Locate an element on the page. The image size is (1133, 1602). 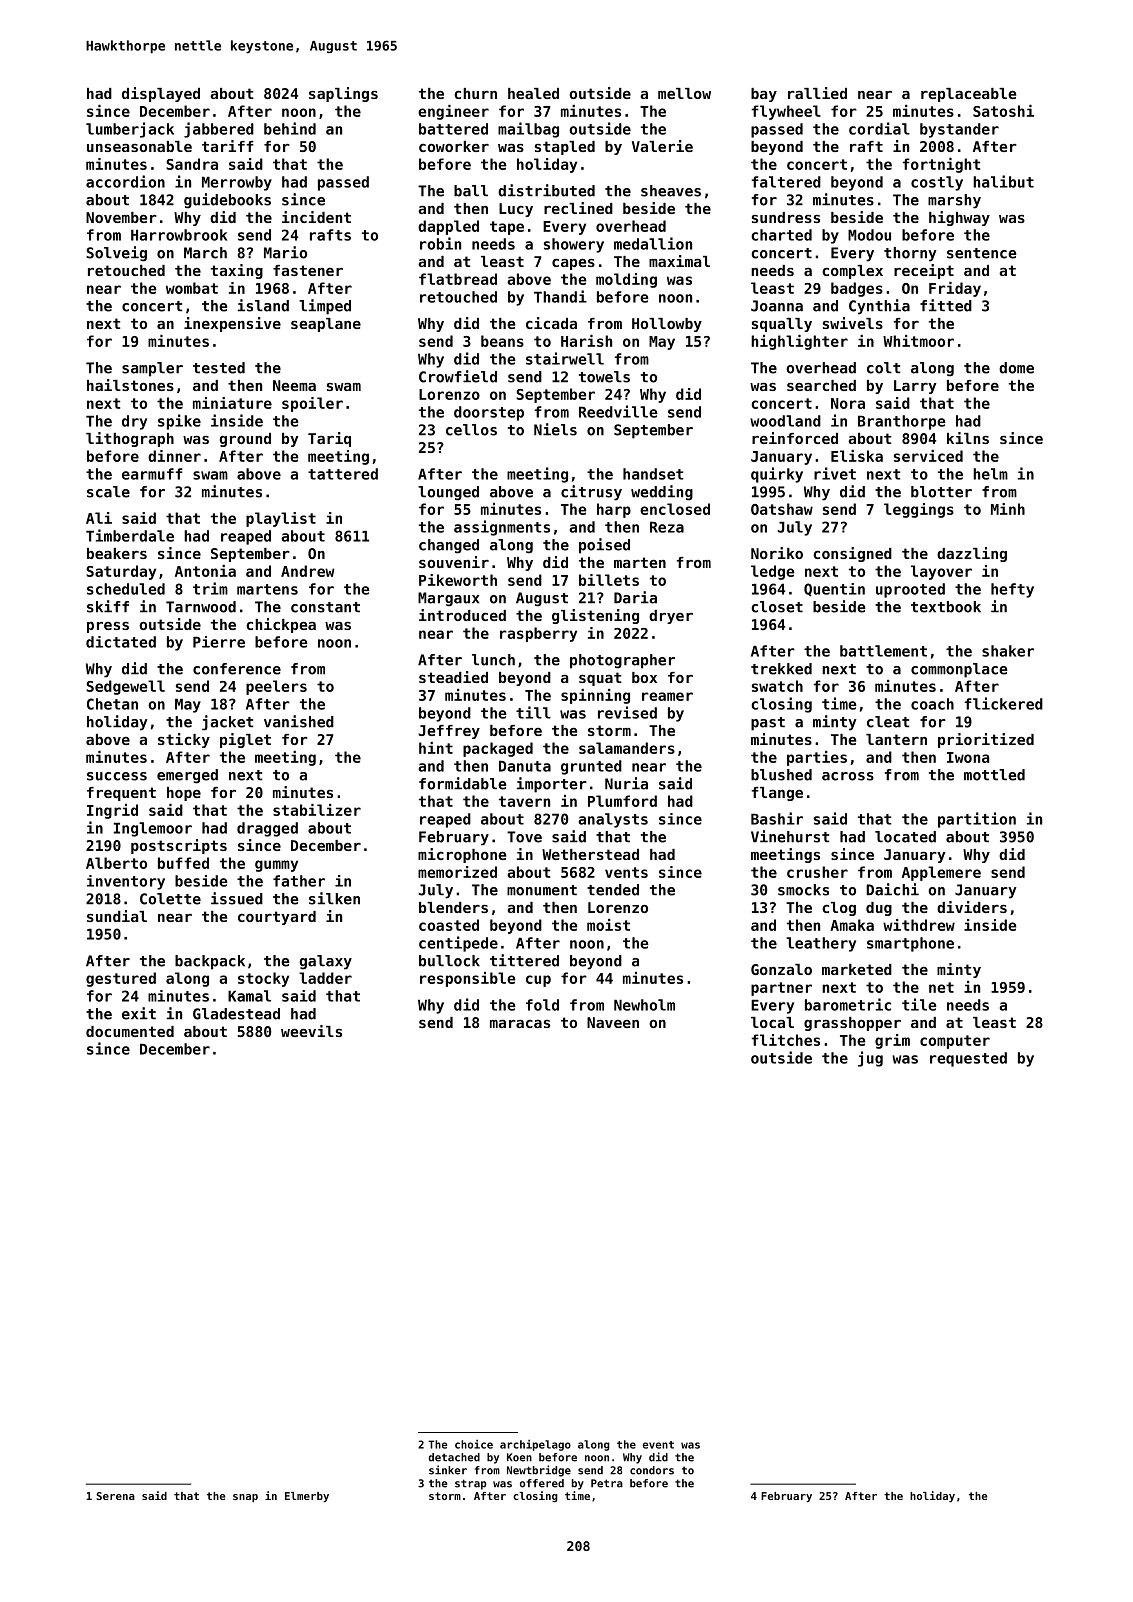
handset is located at coordinates (653, 474).
